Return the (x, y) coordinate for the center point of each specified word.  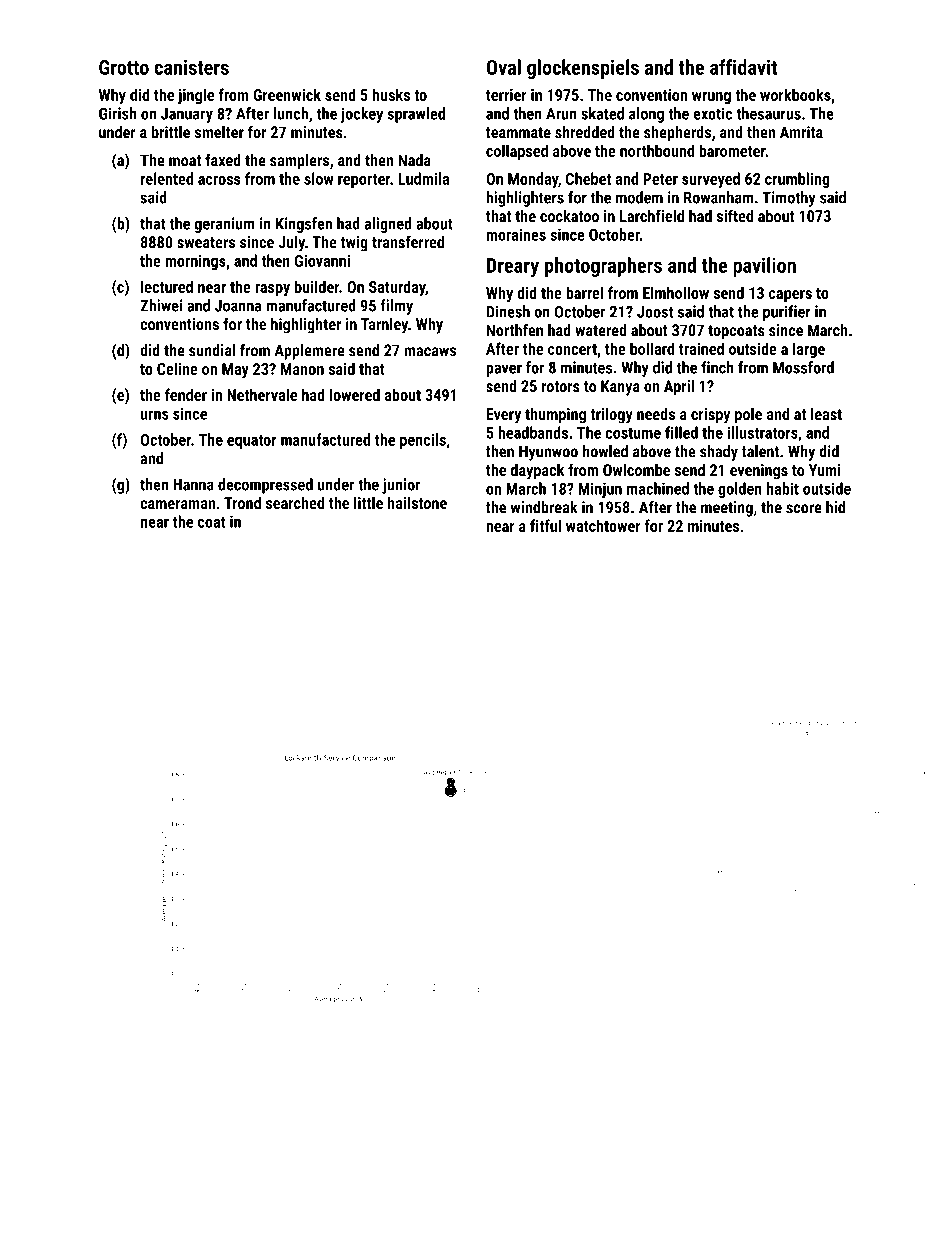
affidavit (743, 67)
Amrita (801, 132)
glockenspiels (583, 69)
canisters (191, 67)
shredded (585, 132)
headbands (533, 432)
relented (167, 178)
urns (155, 415)
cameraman (177, 504)
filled (681, 432)
